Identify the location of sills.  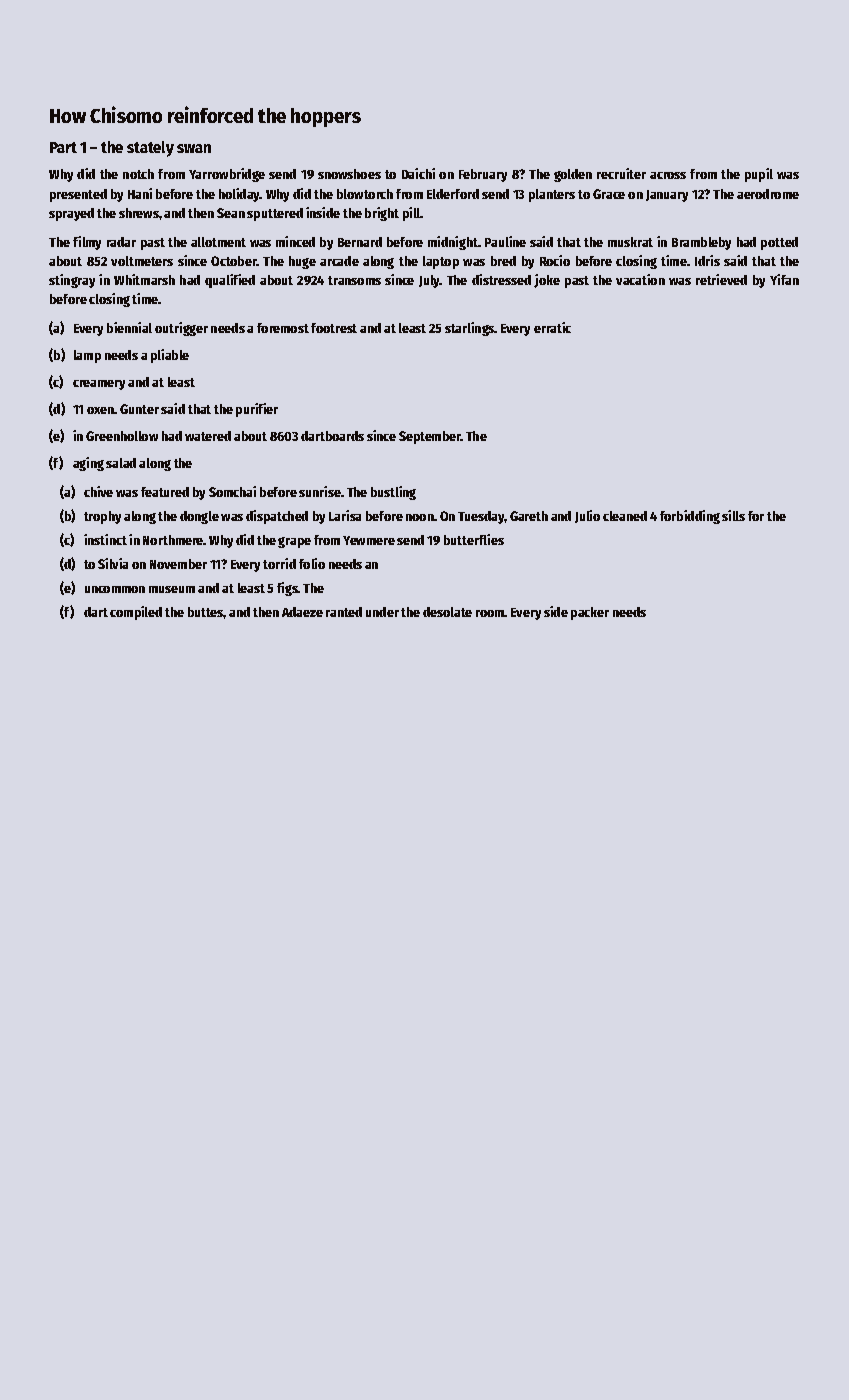
(733, 515).
